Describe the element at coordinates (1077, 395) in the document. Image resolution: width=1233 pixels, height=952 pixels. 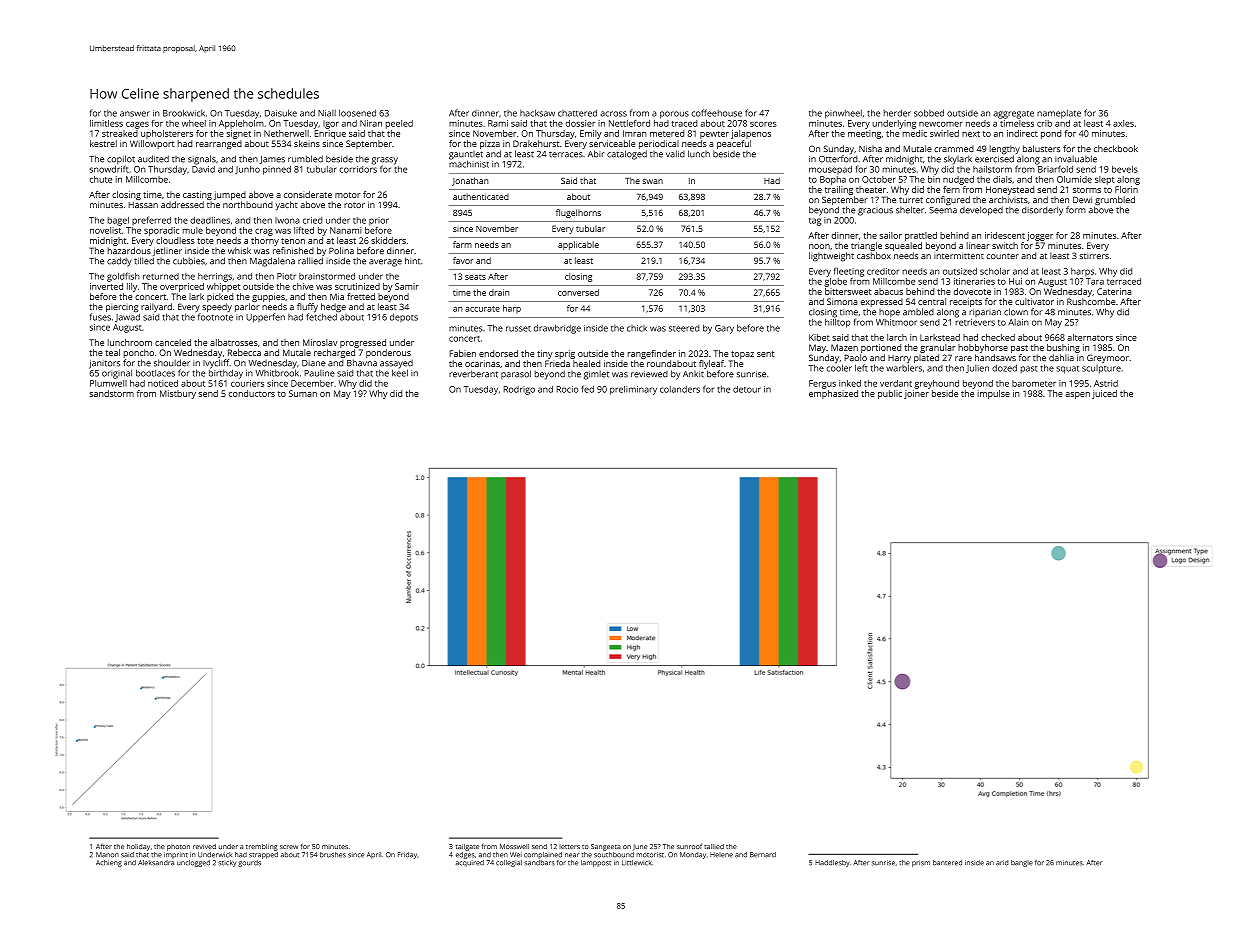
I see `aspen` at that location.
